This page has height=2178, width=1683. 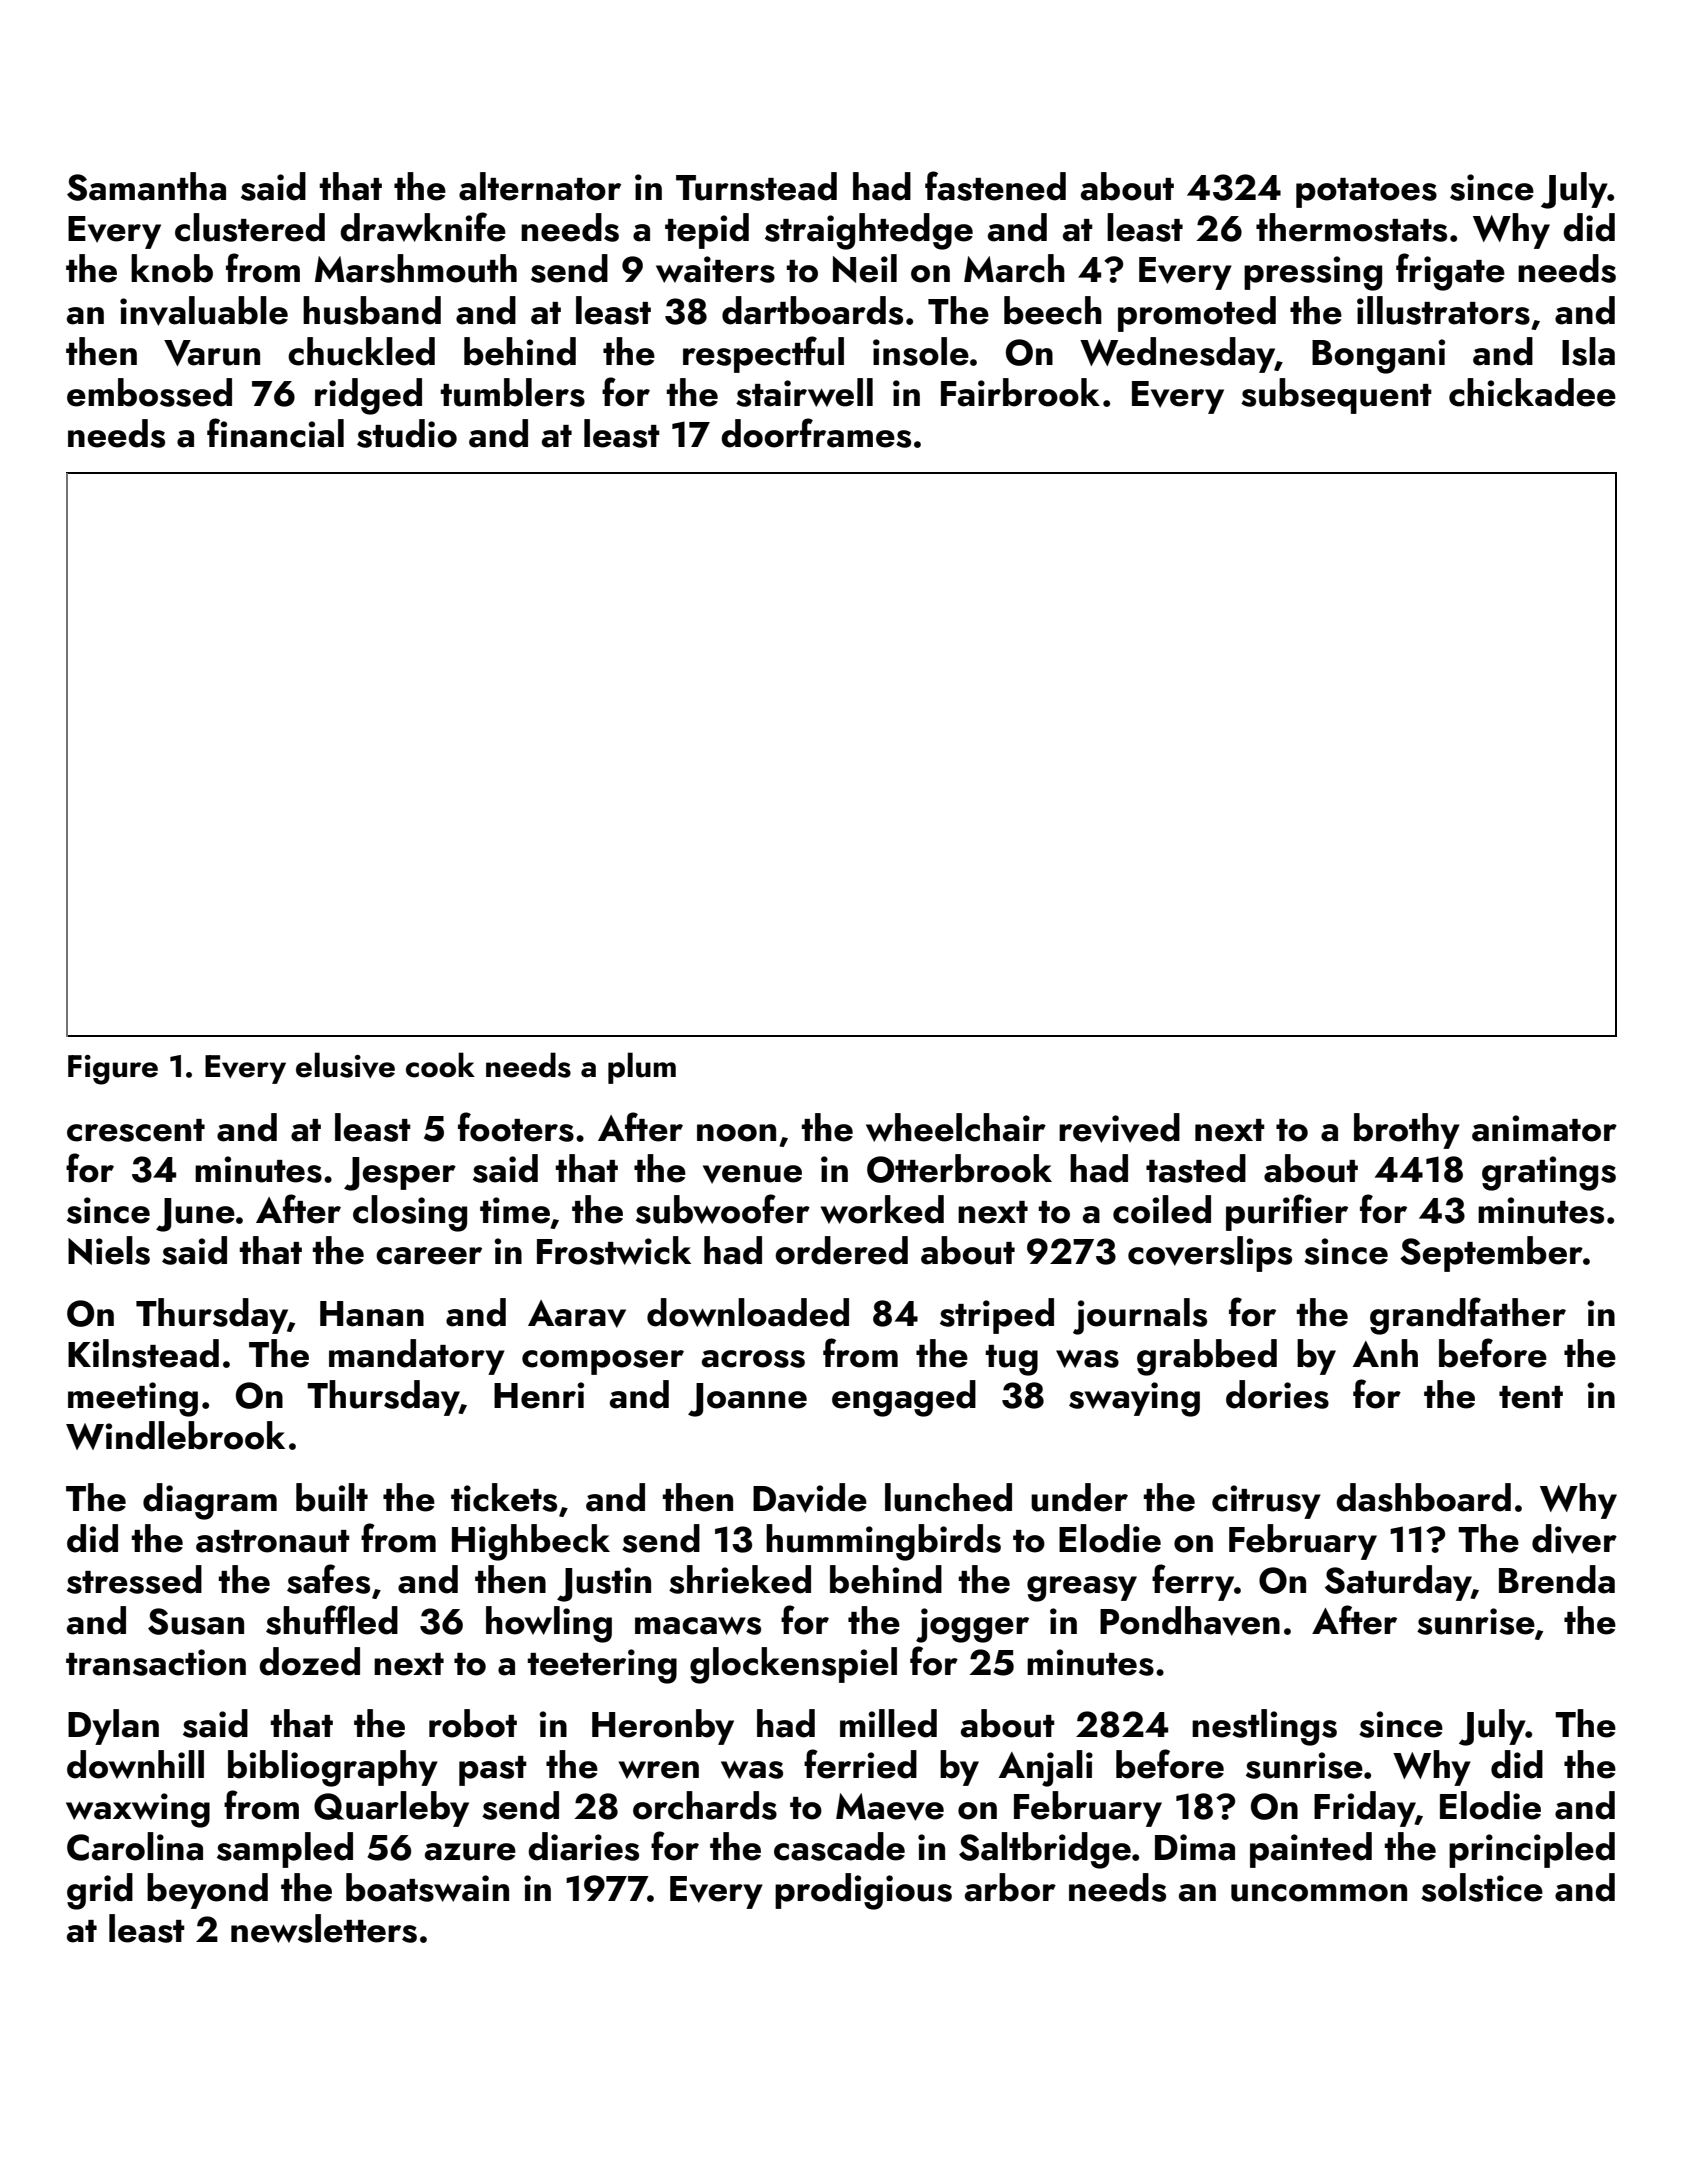 I want to click on wren, so click(x=659, y=1770).
